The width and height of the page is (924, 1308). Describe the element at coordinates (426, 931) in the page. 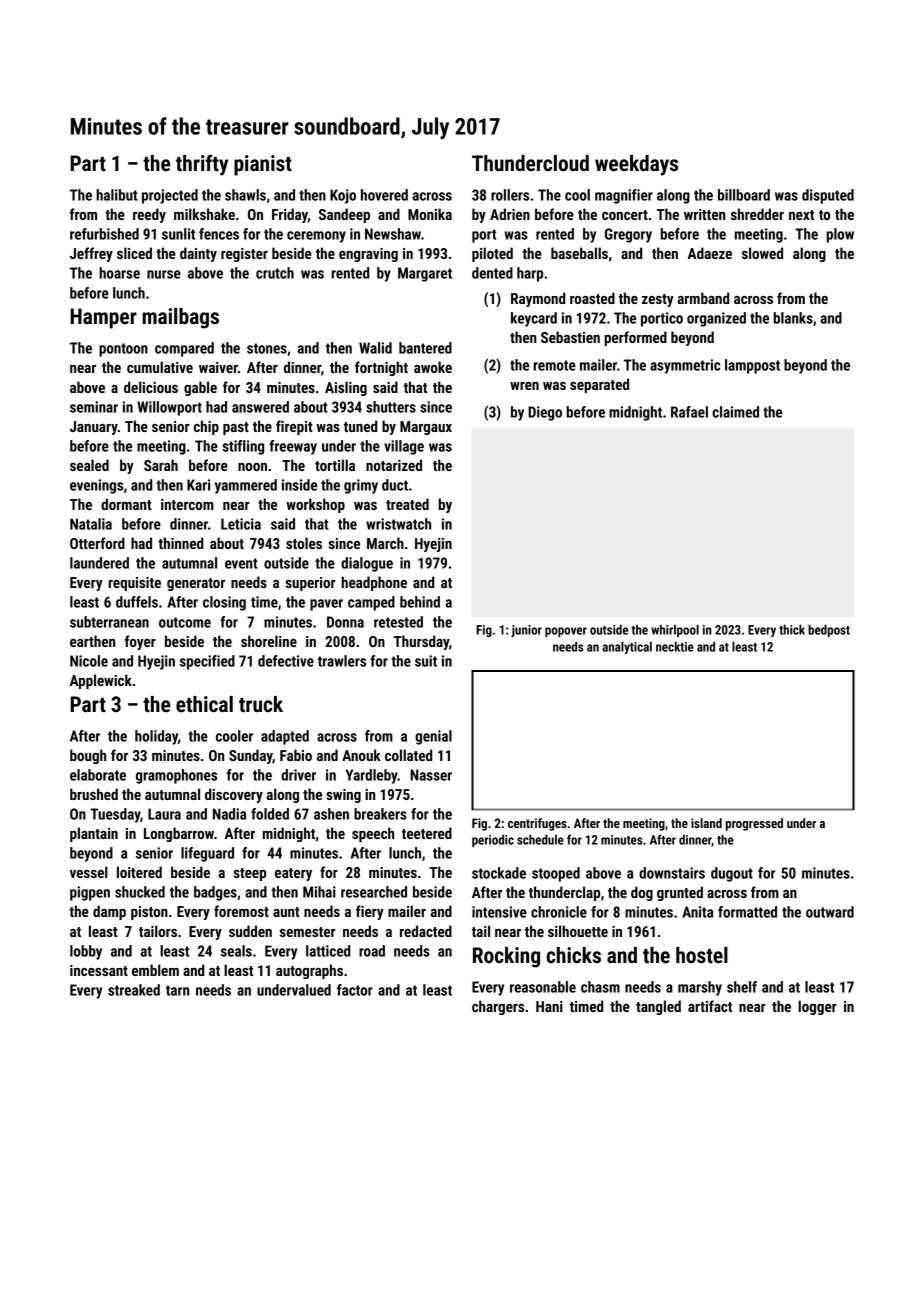

I see `redacted` at that location.
